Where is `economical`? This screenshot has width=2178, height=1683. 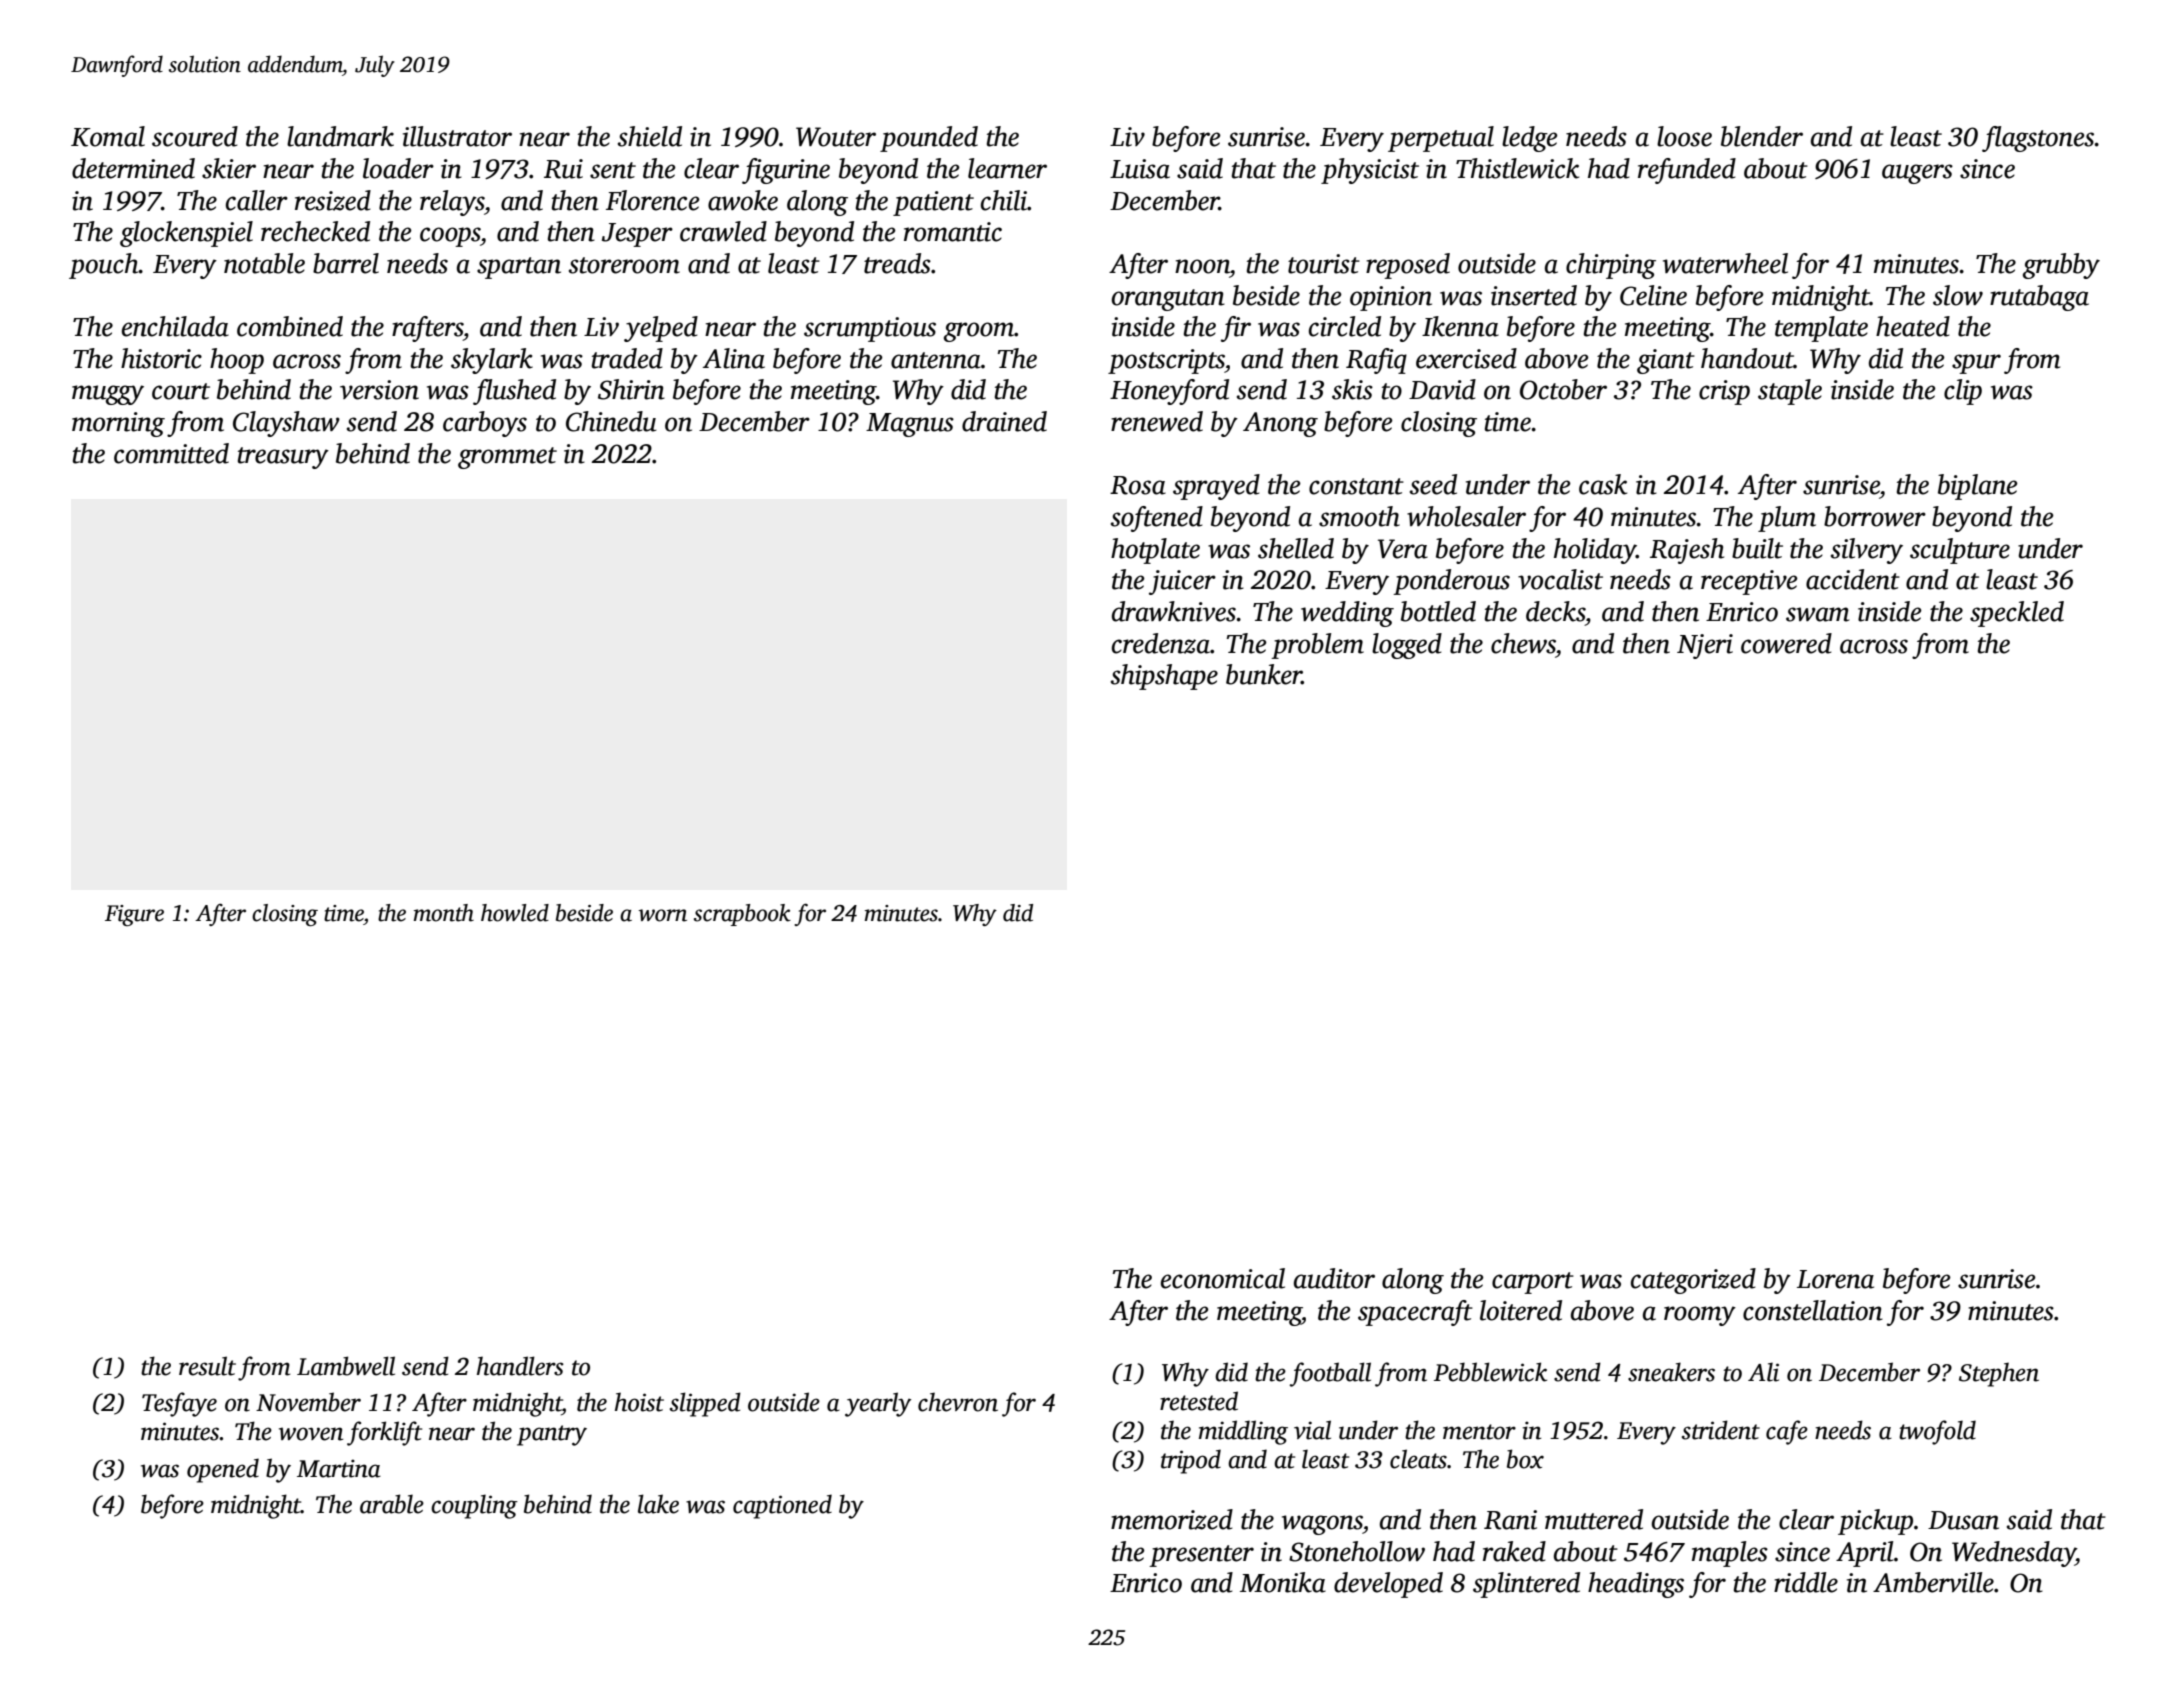 economical is located at coordinates (1223, 1278).
